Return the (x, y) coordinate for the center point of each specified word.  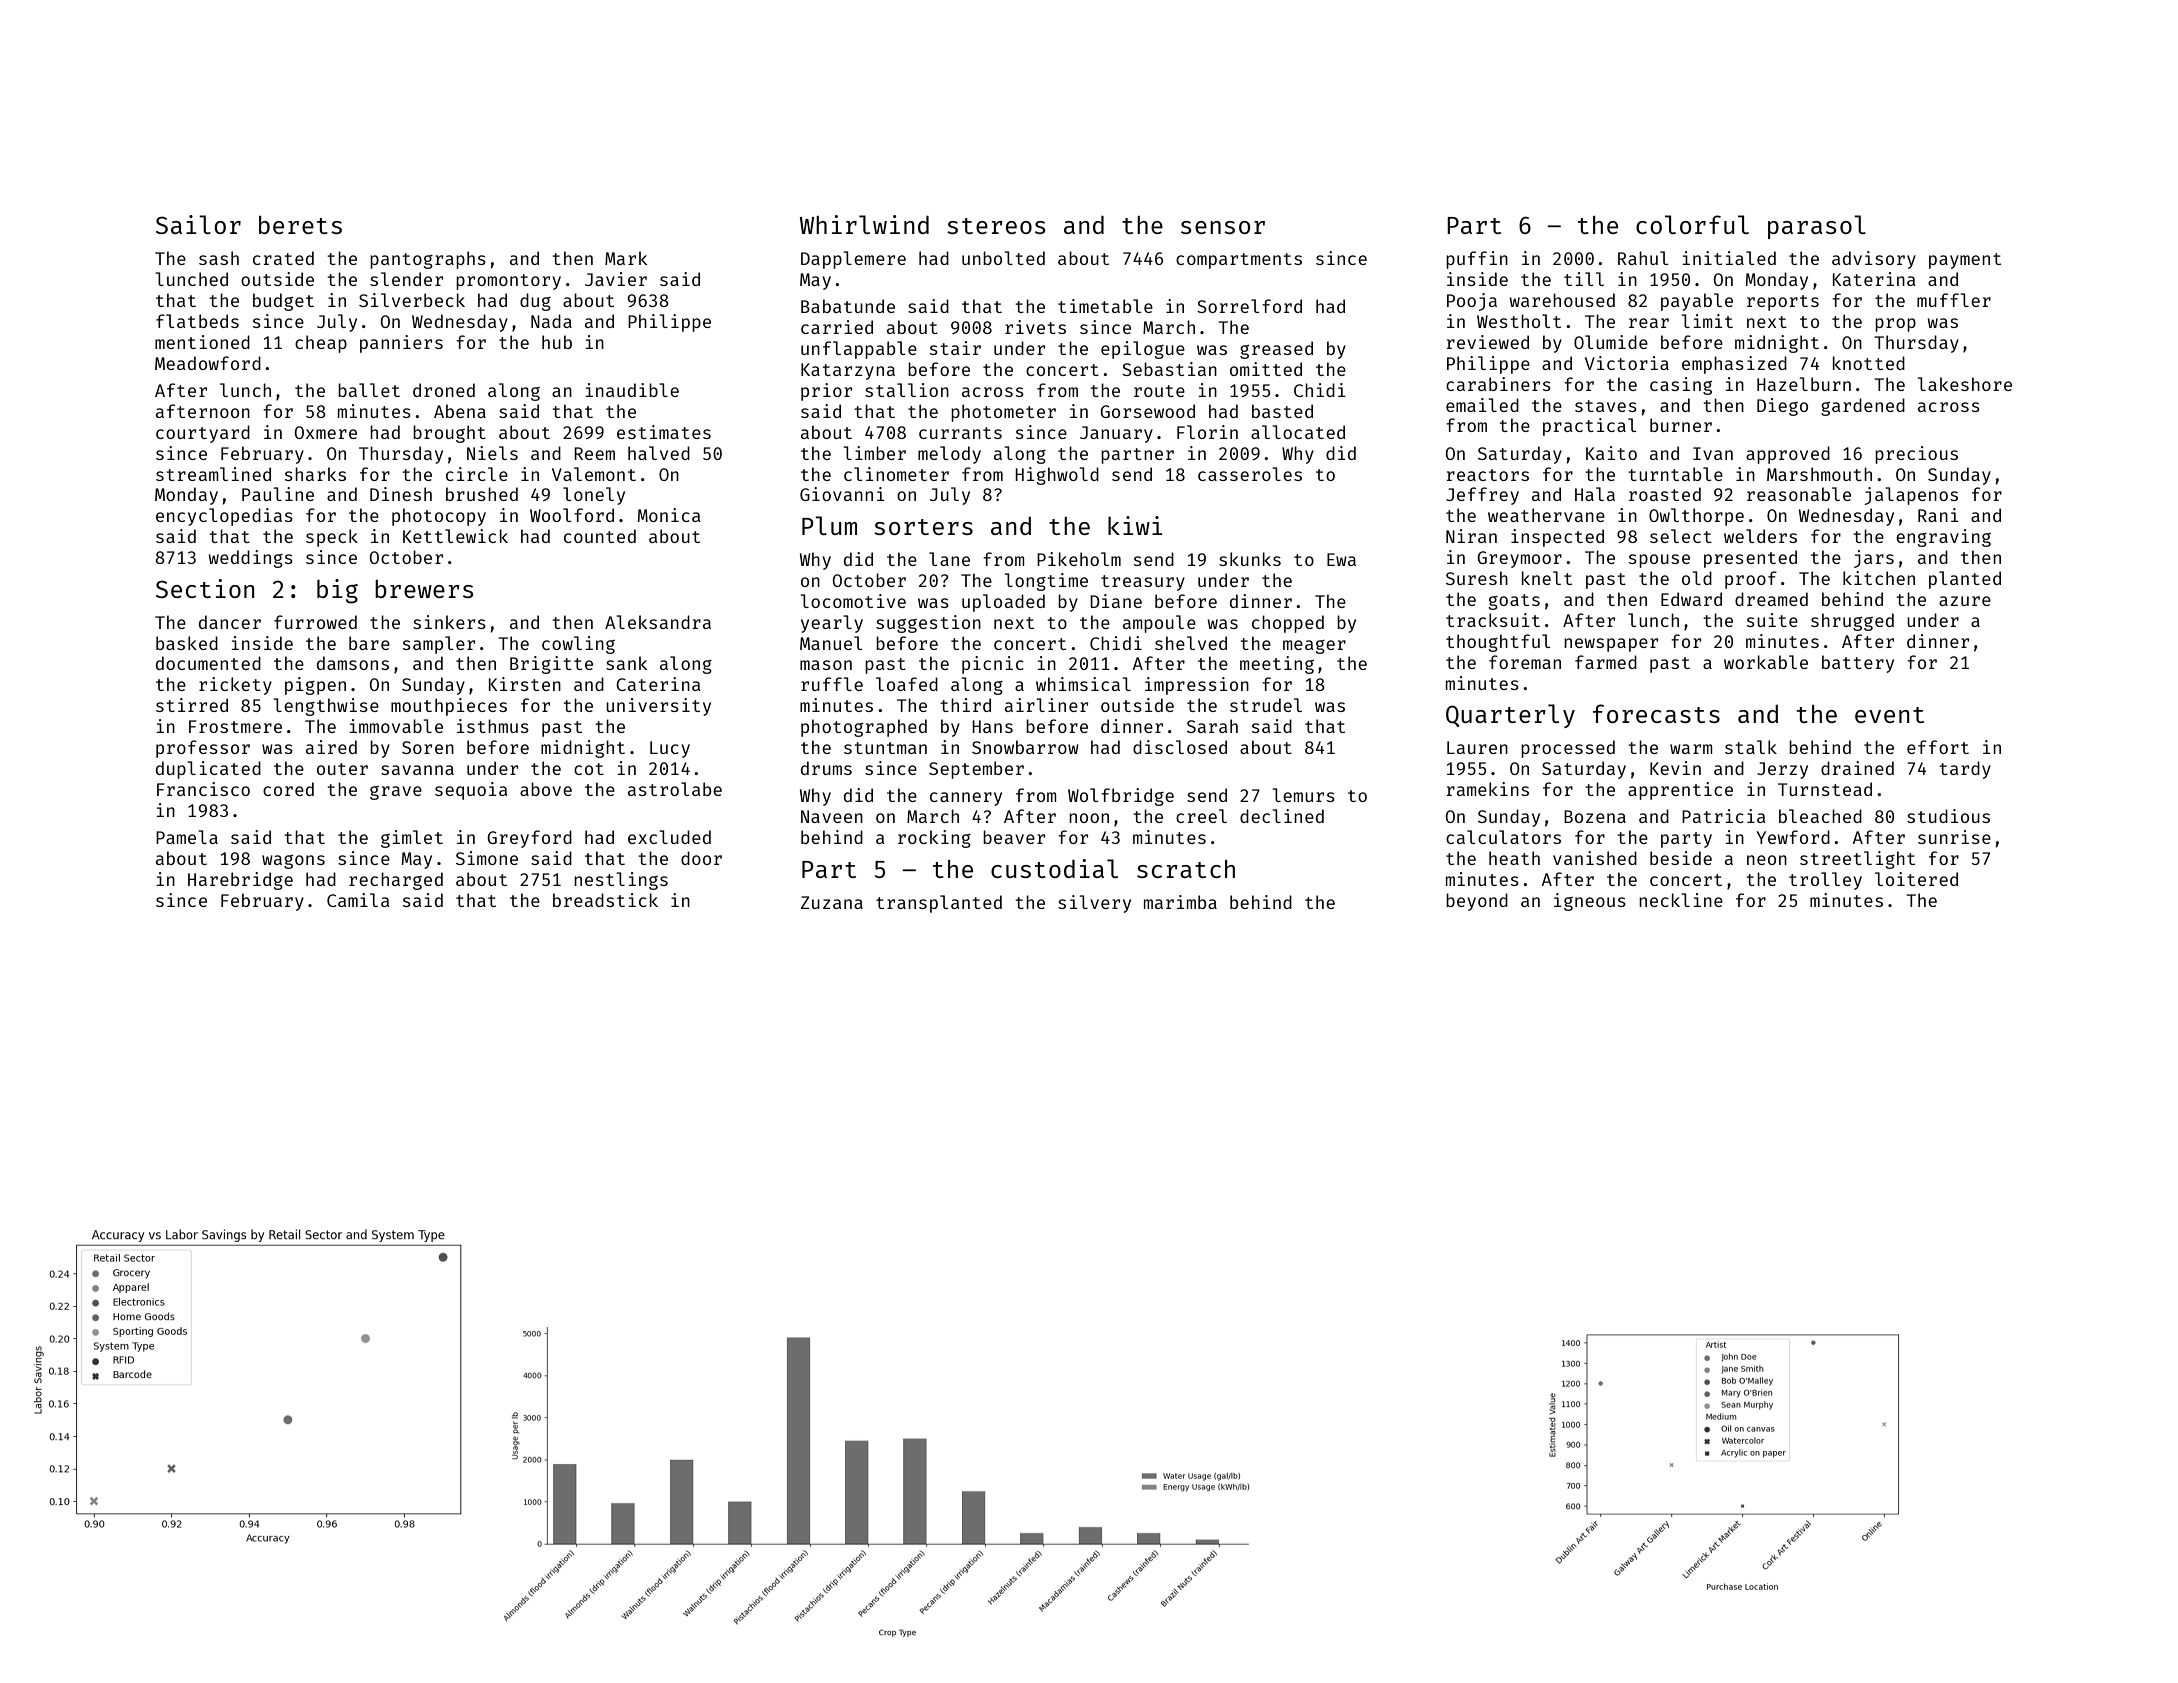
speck (332, 538)
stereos (996, 226)
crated (283, 258)
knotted (1869, 363)
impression (1197, 686)
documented (208, 663)
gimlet (412, 839)
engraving (1943, 538)
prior (826, 392)
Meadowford (208, 363)
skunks (1250, 559)
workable (1766, 662)
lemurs (1304, 795)
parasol (1817, 227)
